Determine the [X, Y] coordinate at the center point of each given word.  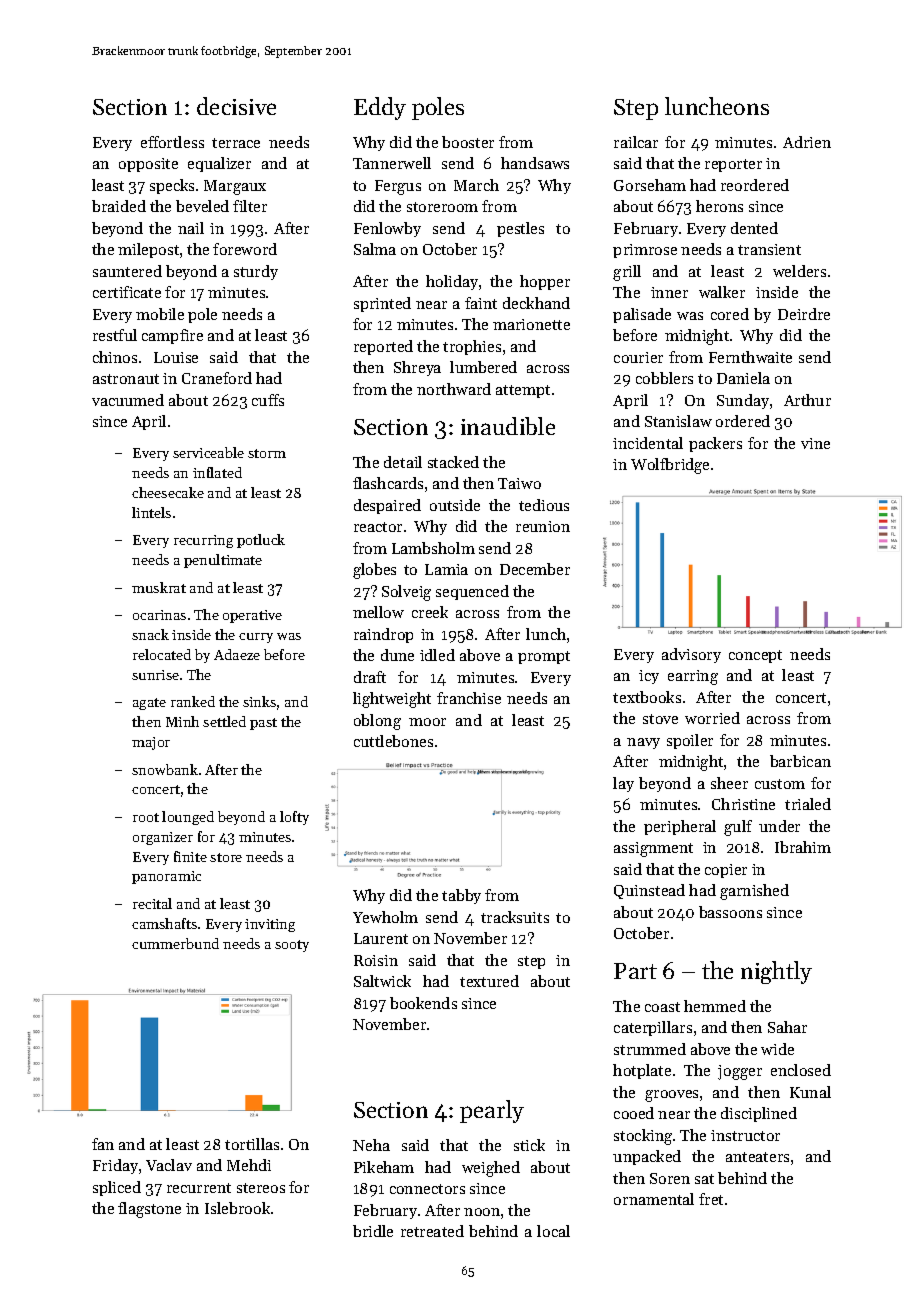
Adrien [807, 142]
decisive [236, 106]
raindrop [383, 635]
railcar [636, 142]
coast [662, 1007]
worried [712, 718]
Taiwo [519, 483]
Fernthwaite [750, 357]
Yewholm [385, 917]
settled [224, 721]
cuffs [268, 400]
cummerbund [175, 943]
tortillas [252, 1144]
